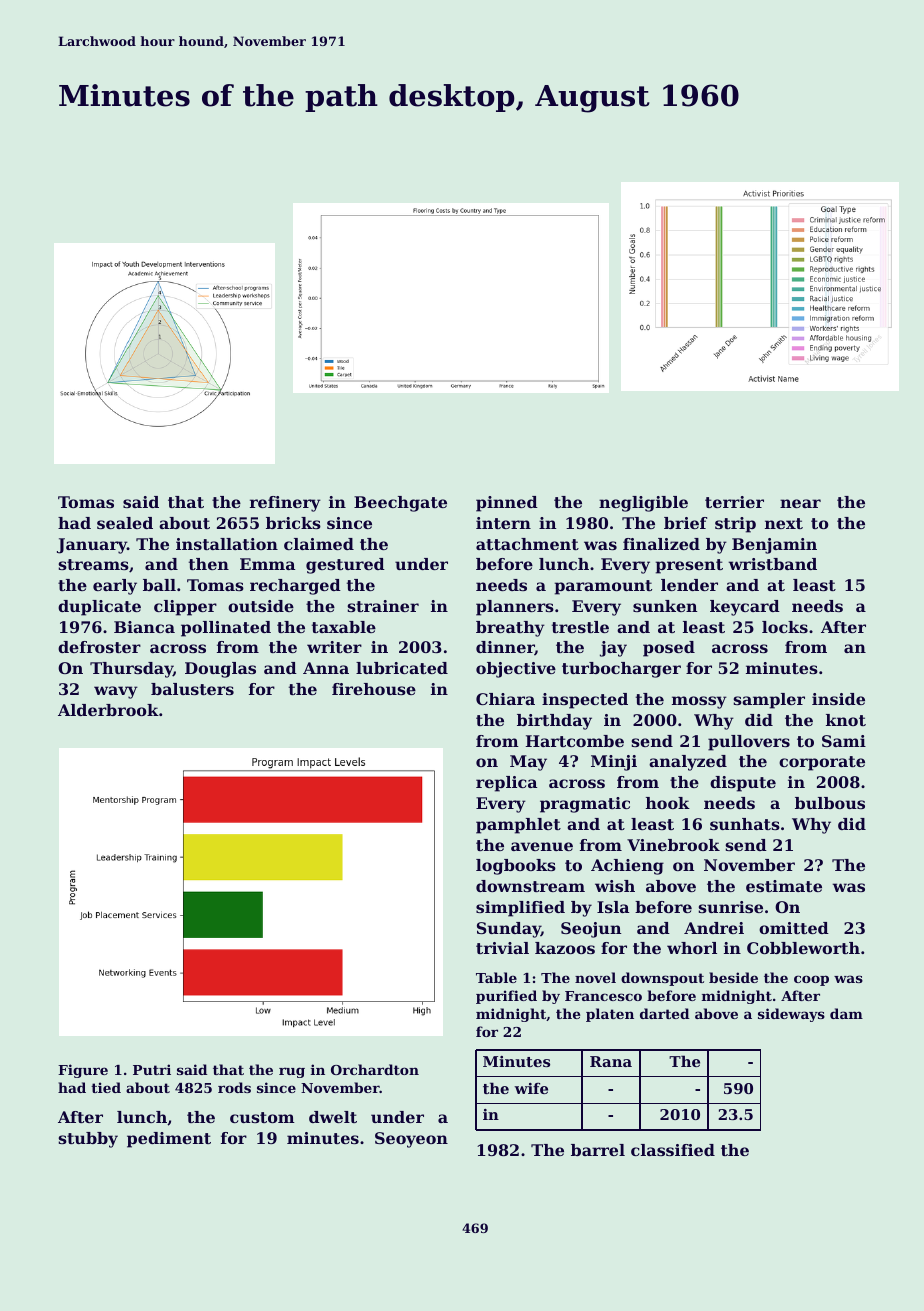 This document has width=924, height=1311. Describe the element at coordinates (505, 648) in the document. I see `dinner` at that location.
